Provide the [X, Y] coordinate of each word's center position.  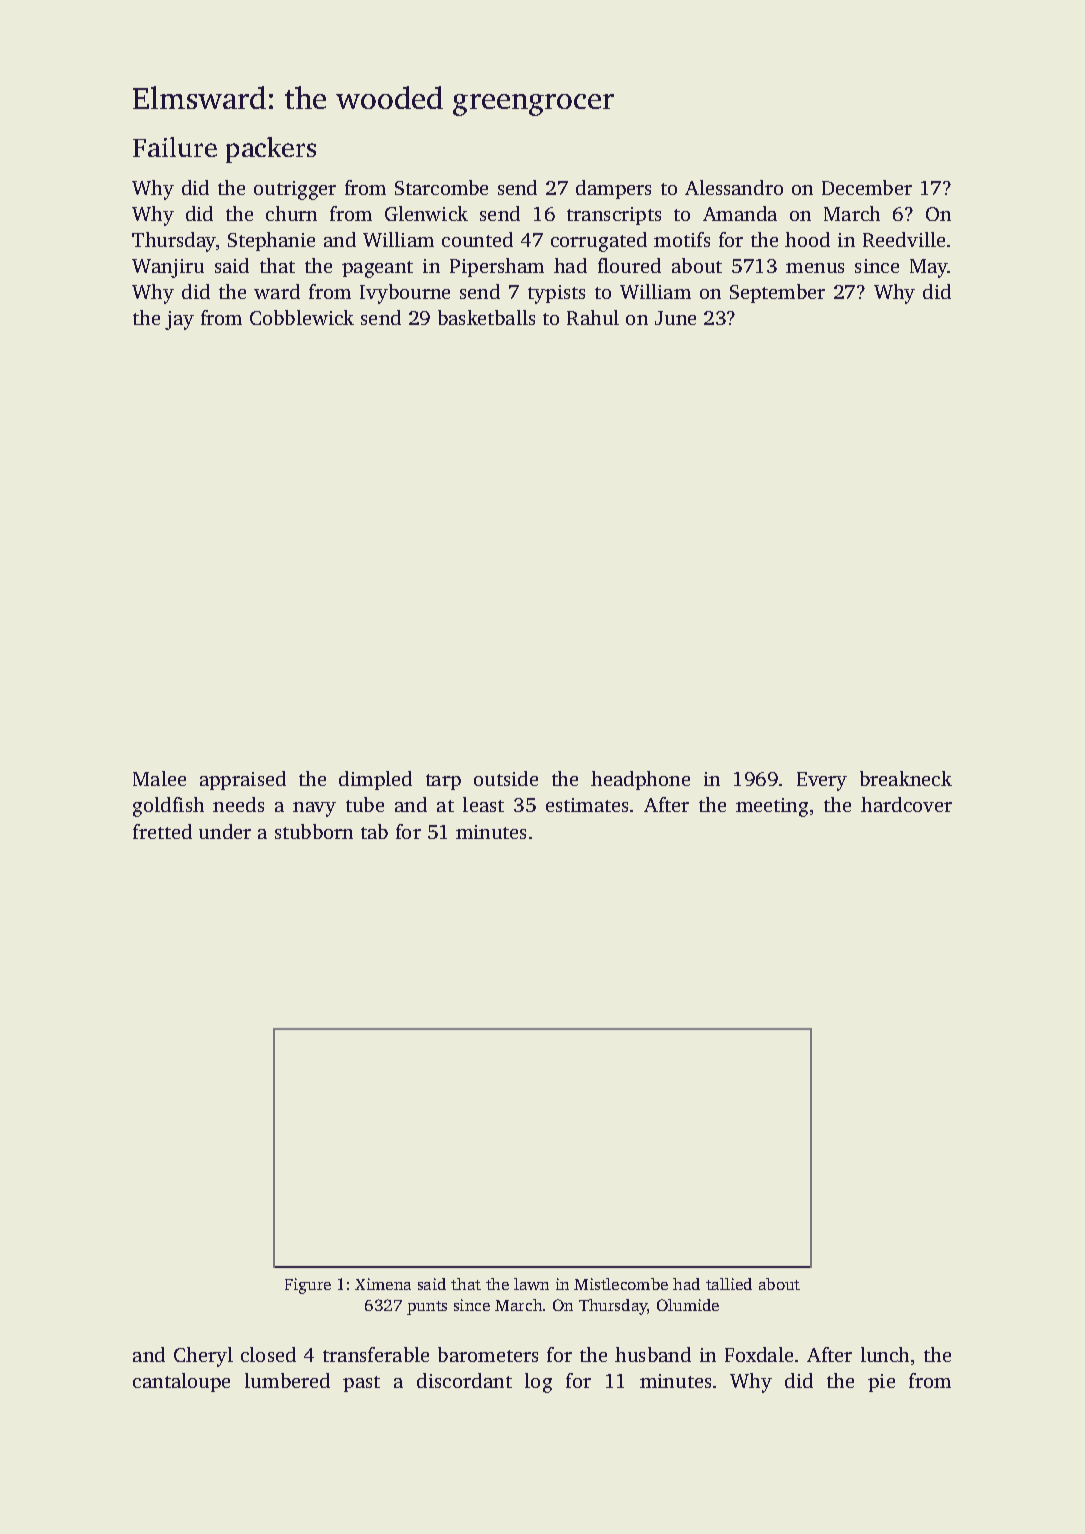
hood [807, 239]
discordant [464, 1380]
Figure [308, 1286]
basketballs [486, 317]
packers [271, 150]
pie [881, 1383]
